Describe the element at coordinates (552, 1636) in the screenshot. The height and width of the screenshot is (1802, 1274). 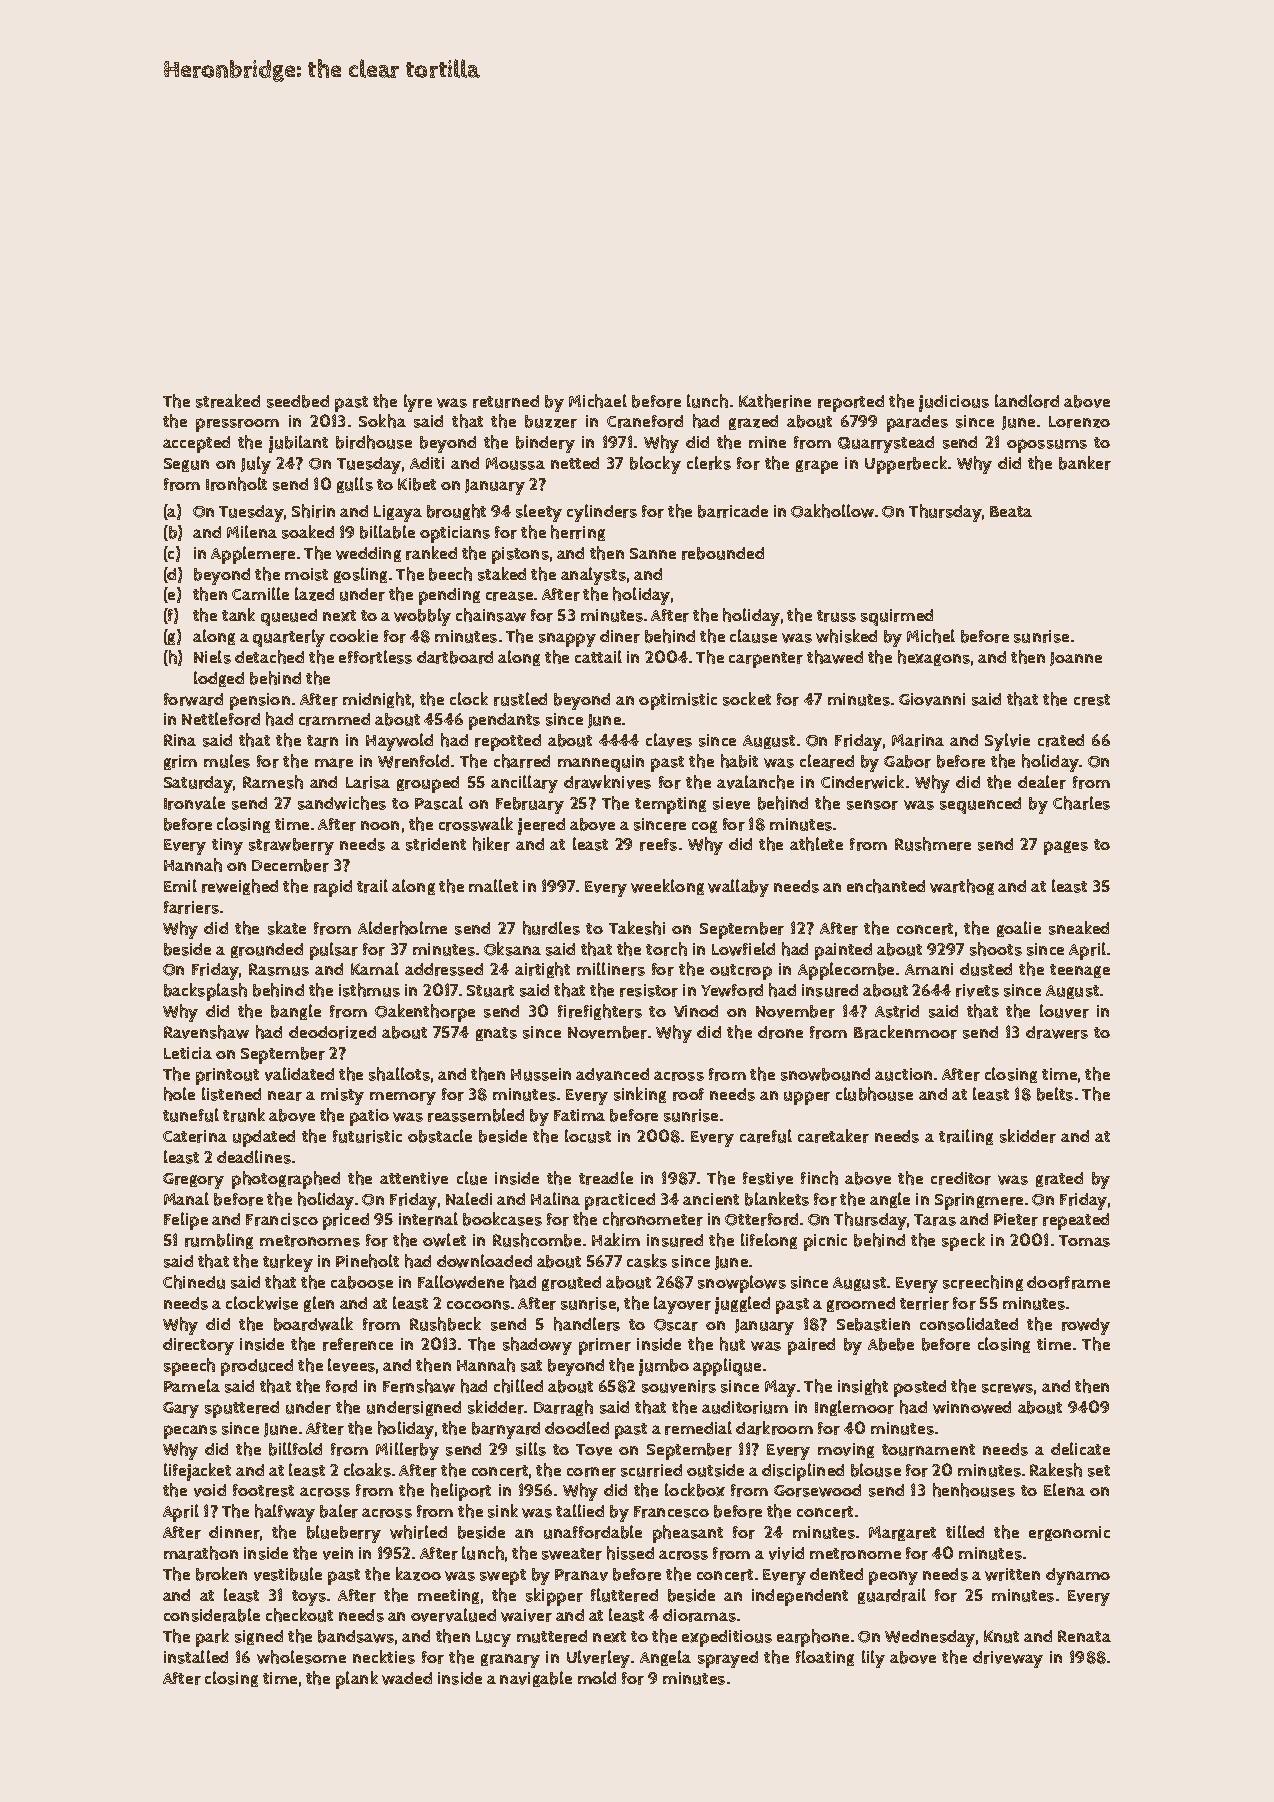
I see `muttered` at that location.
